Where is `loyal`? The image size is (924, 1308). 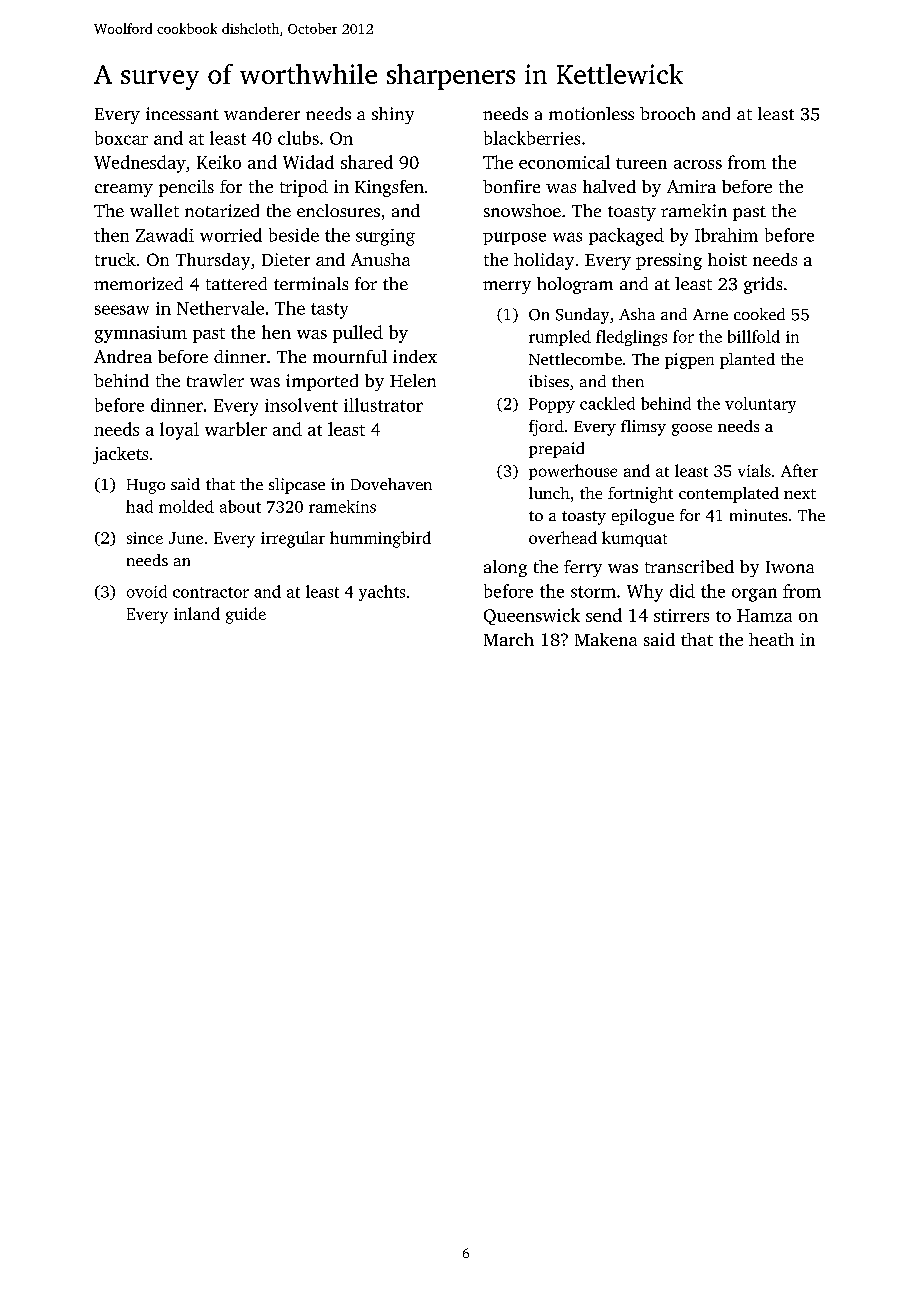 loyal is located at coordinates (179, 431).
